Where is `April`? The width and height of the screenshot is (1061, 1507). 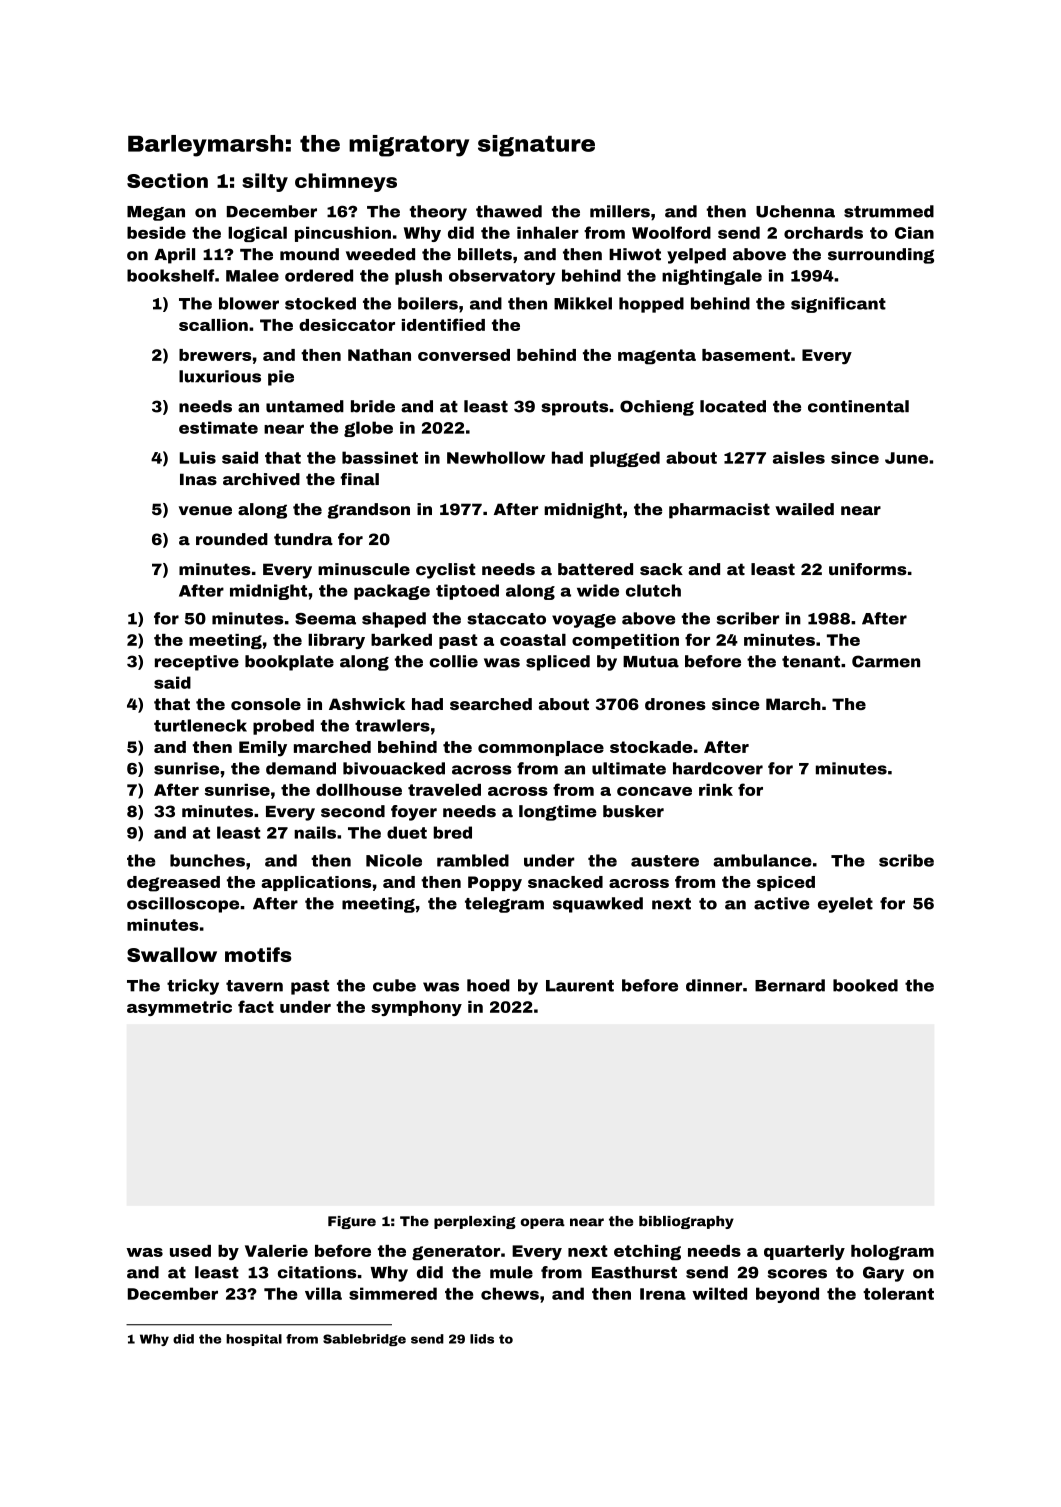
April is located at coordinates (174, 256).
